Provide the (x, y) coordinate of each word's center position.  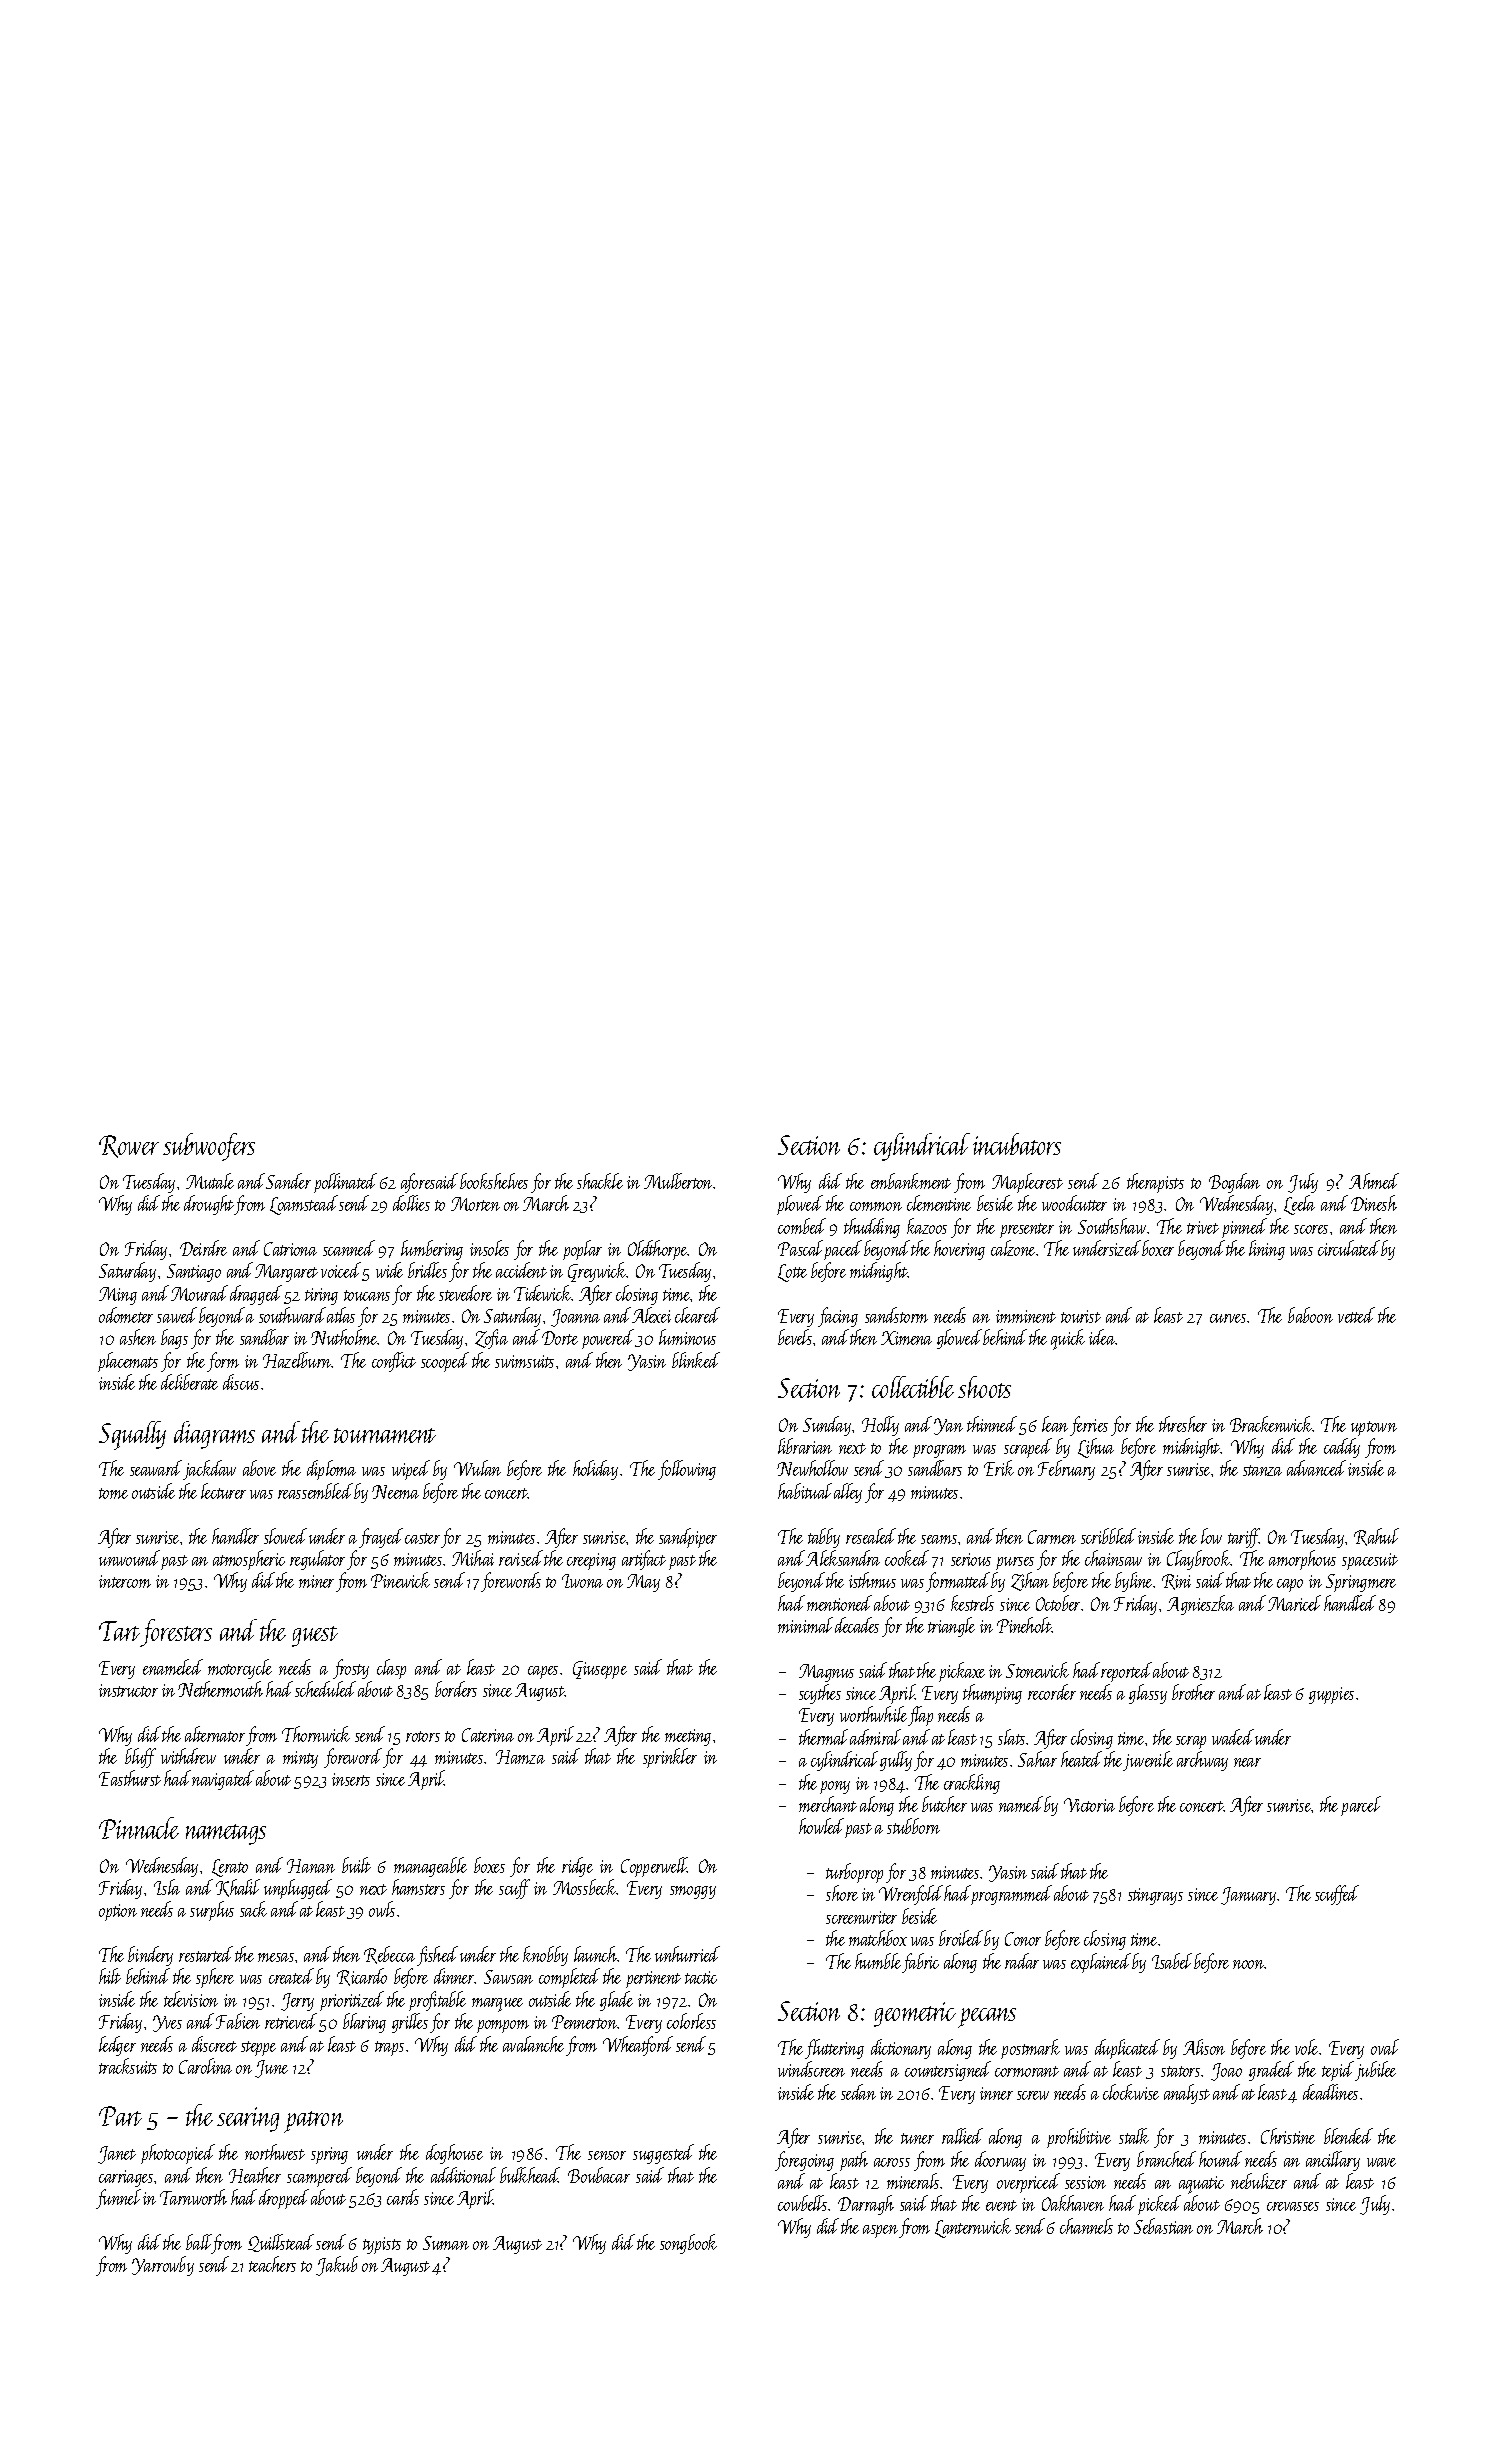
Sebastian (1163, 2226)
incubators (1017, 1144)
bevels (795, 1337)
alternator (215, 1734)
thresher (1183, 1424)
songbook (688, 2244)
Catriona (290, 1249)
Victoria (1089, 1805)
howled (821, 1826)
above (259, 1468)
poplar (582, 1250)
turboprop (854, 1873)
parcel (1361, 1806)
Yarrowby (163, 2266)
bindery (150, 1956)
